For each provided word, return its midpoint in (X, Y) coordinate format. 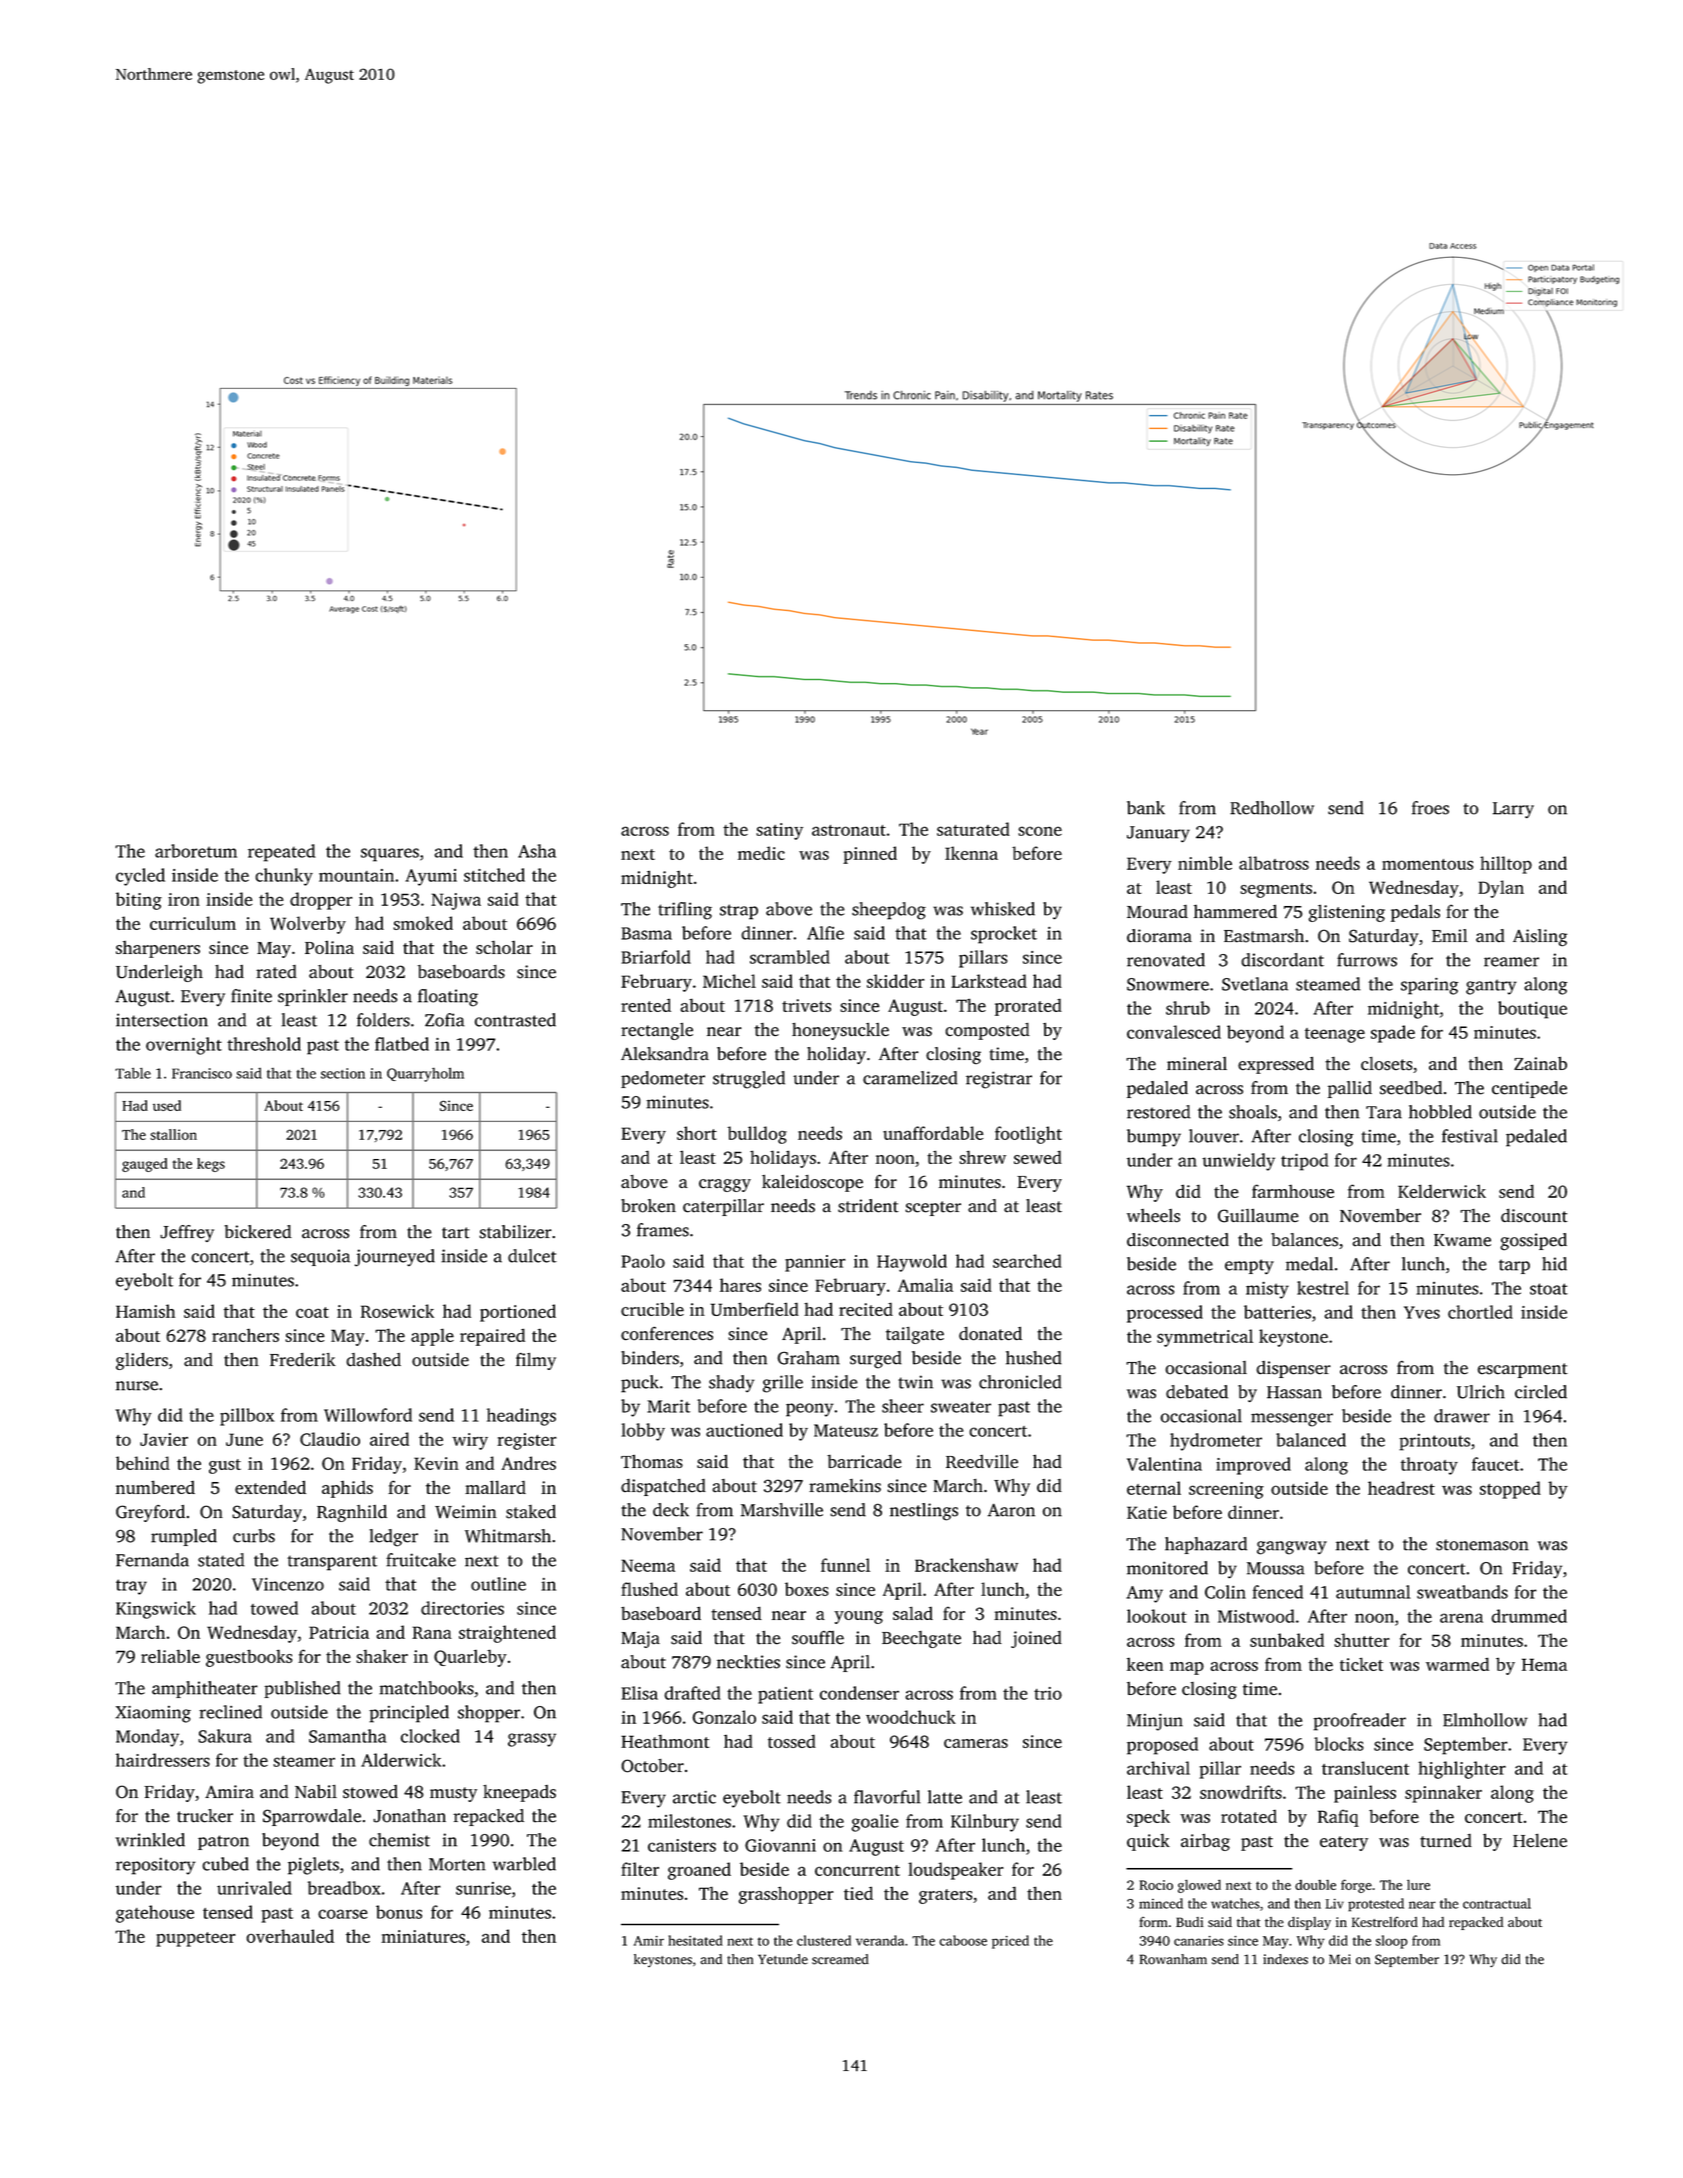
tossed (792, 1741)
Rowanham (1173, 1959)
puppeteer (196, 1939)
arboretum (196, 851)
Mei (1340, 1959)
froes (1430, 808)
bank (1146, 808)
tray (131, 1587)
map (1187, 1668)
